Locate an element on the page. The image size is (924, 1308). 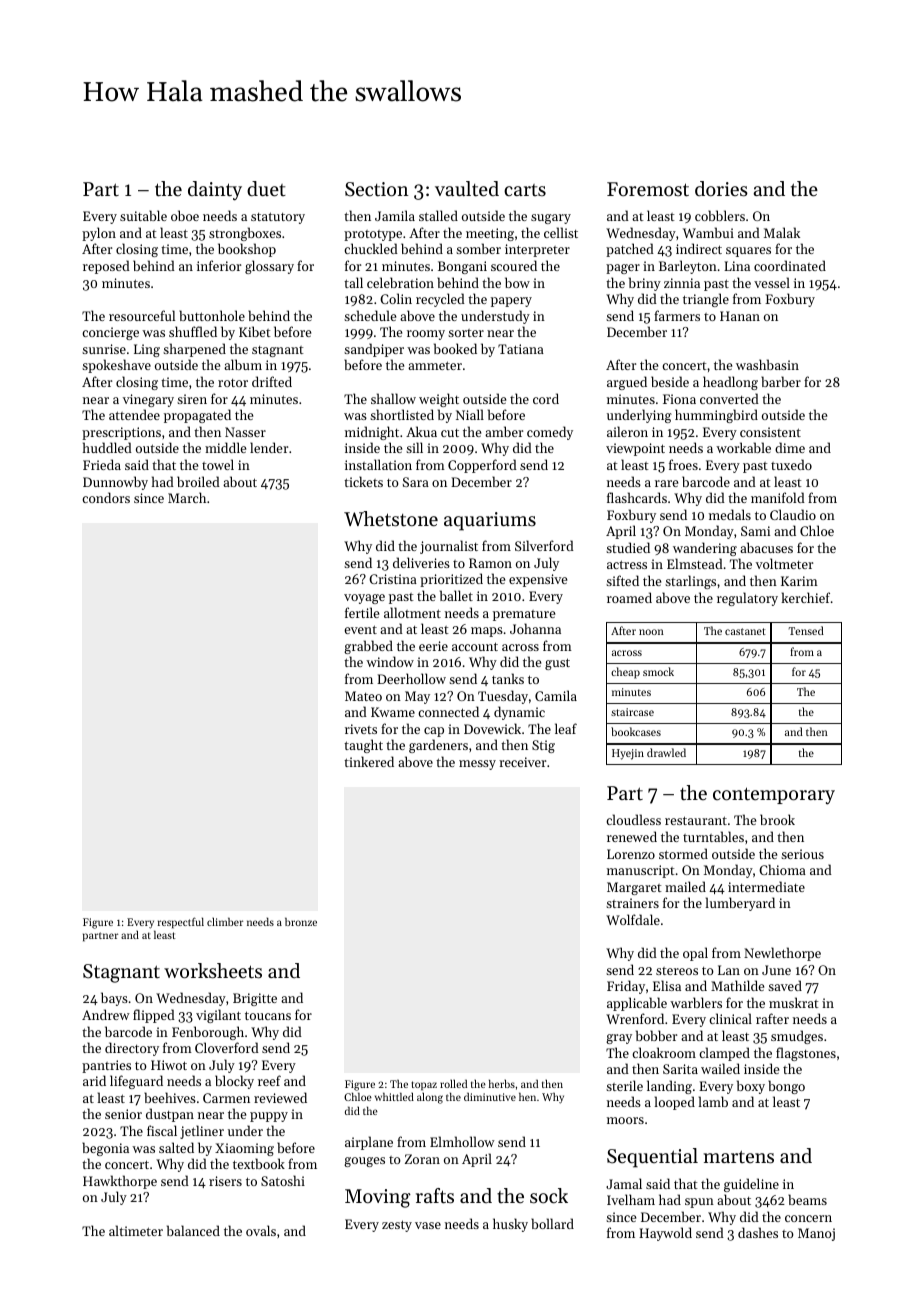
Jamila is located at coordinates (395, 215).
